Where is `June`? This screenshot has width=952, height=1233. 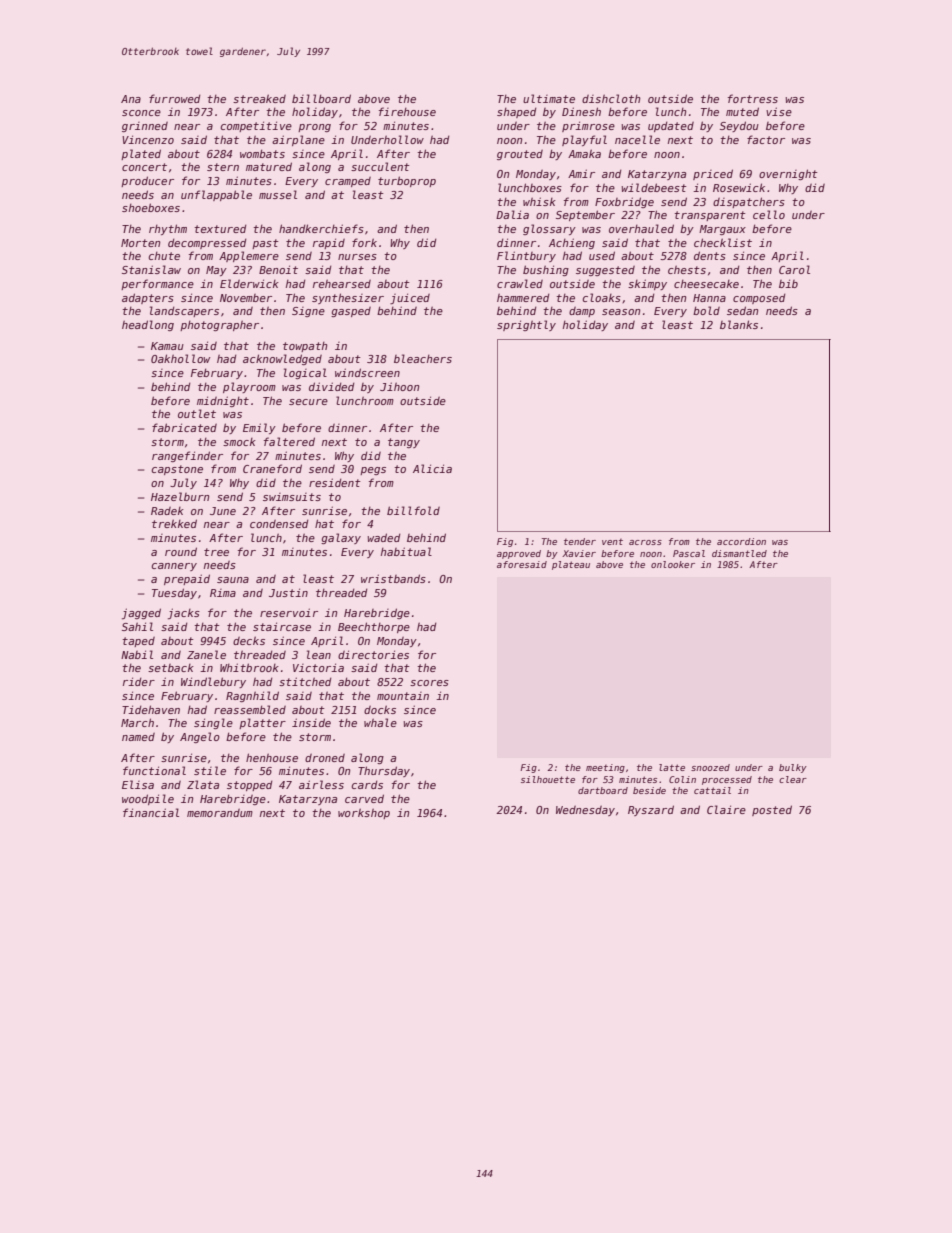
June is located at coordinates (223, 511).
